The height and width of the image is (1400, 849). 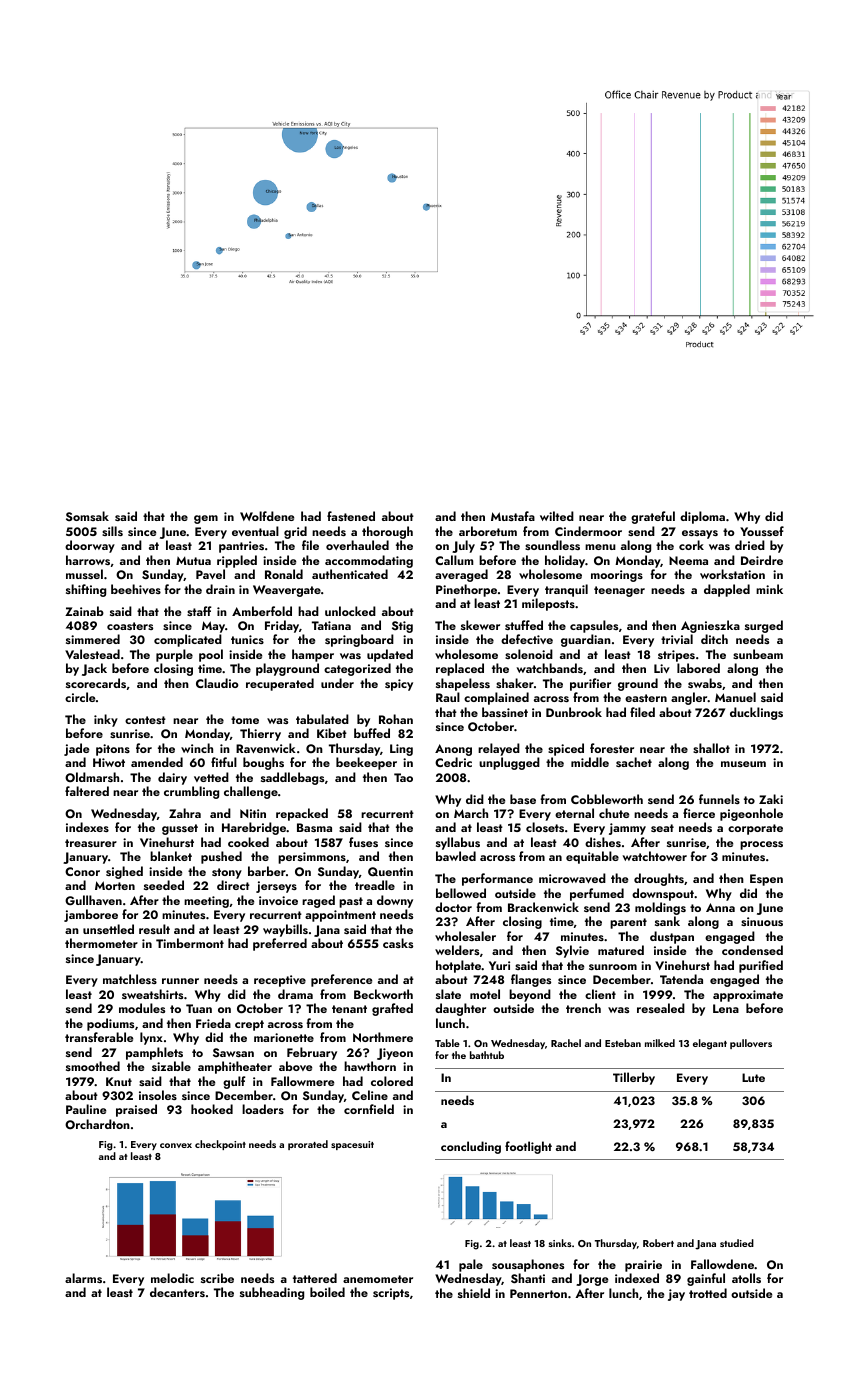 What do you see at coordinates (474, 1293) in the image?
I see `shield` at bounding box center [474, 1293].
